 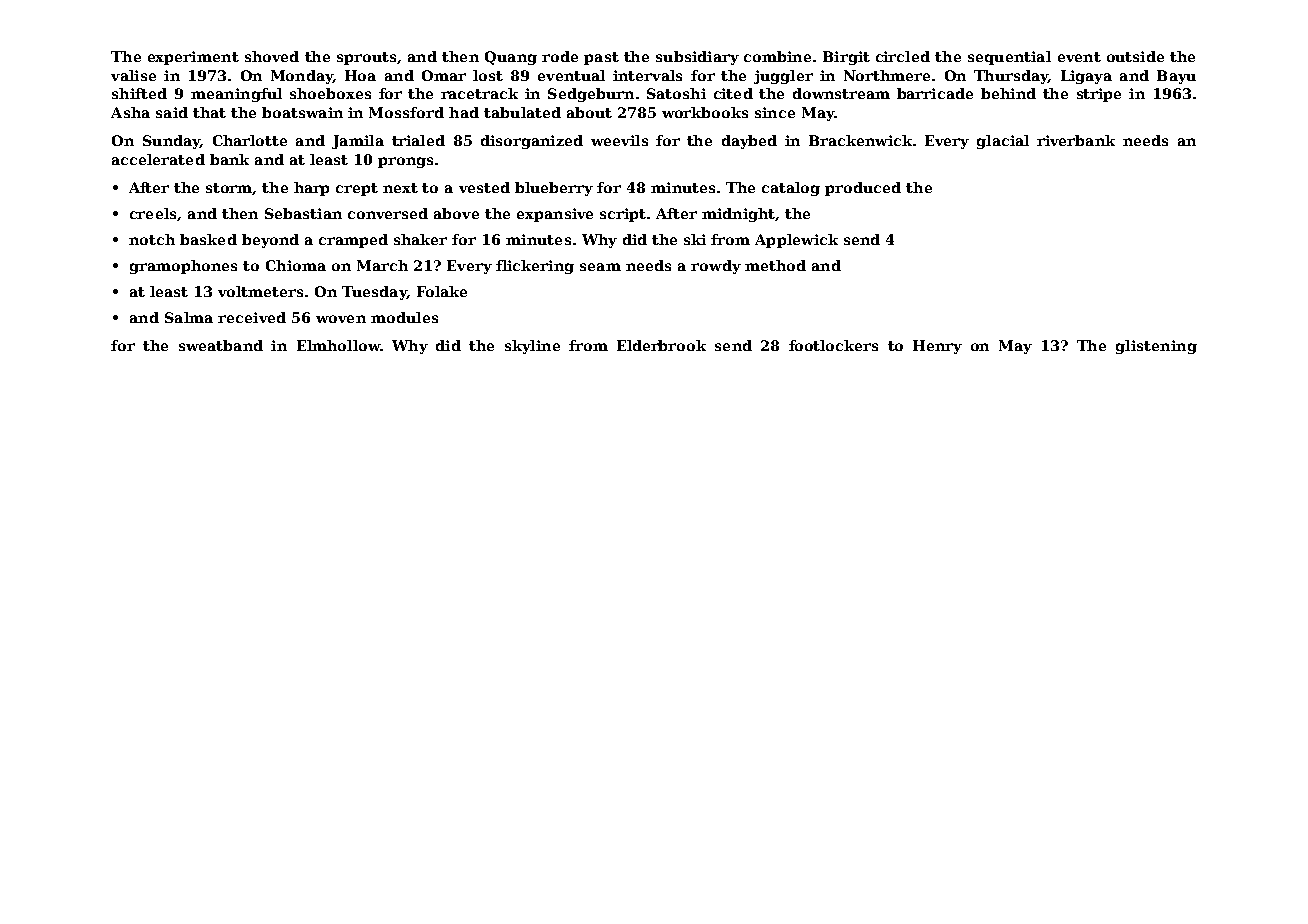 What do you see at coordinates (189, 317) in the screenshot?
I see `Salma` at bounding box center [189, 317].
